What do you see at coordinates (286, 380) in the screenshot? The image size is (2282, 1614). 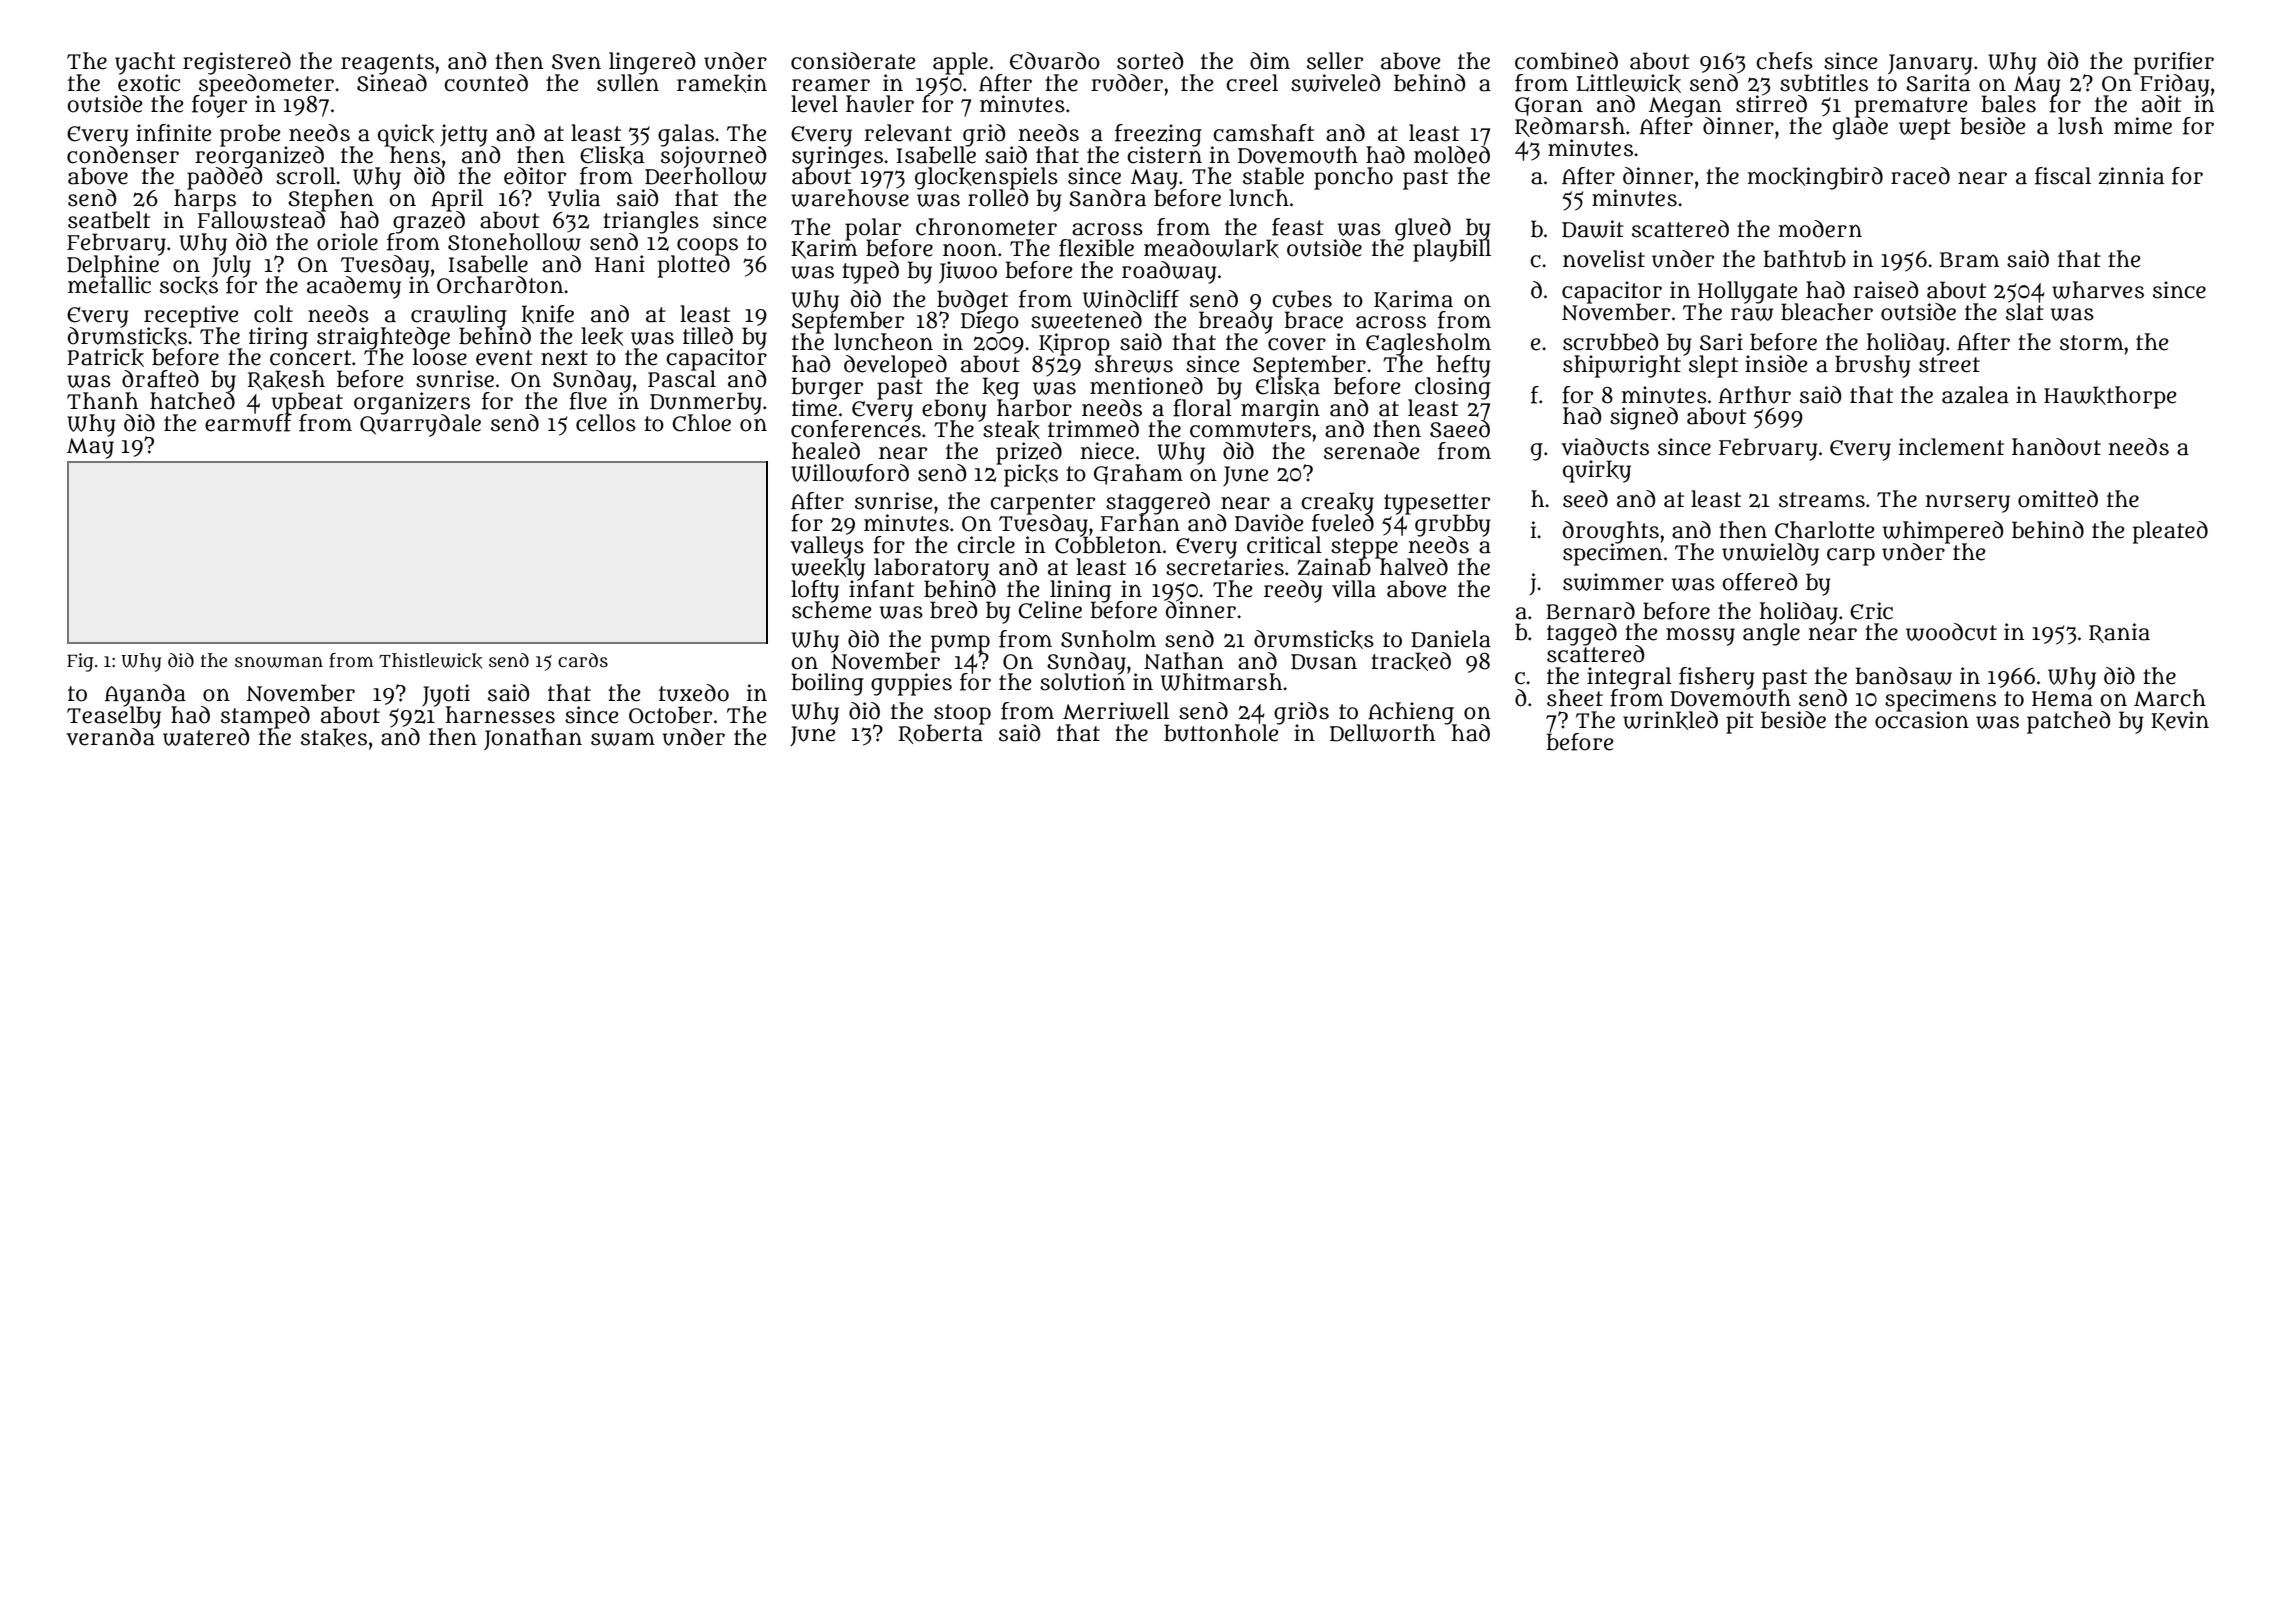 I see `Rakesh` at bounding box center [286, 380].
